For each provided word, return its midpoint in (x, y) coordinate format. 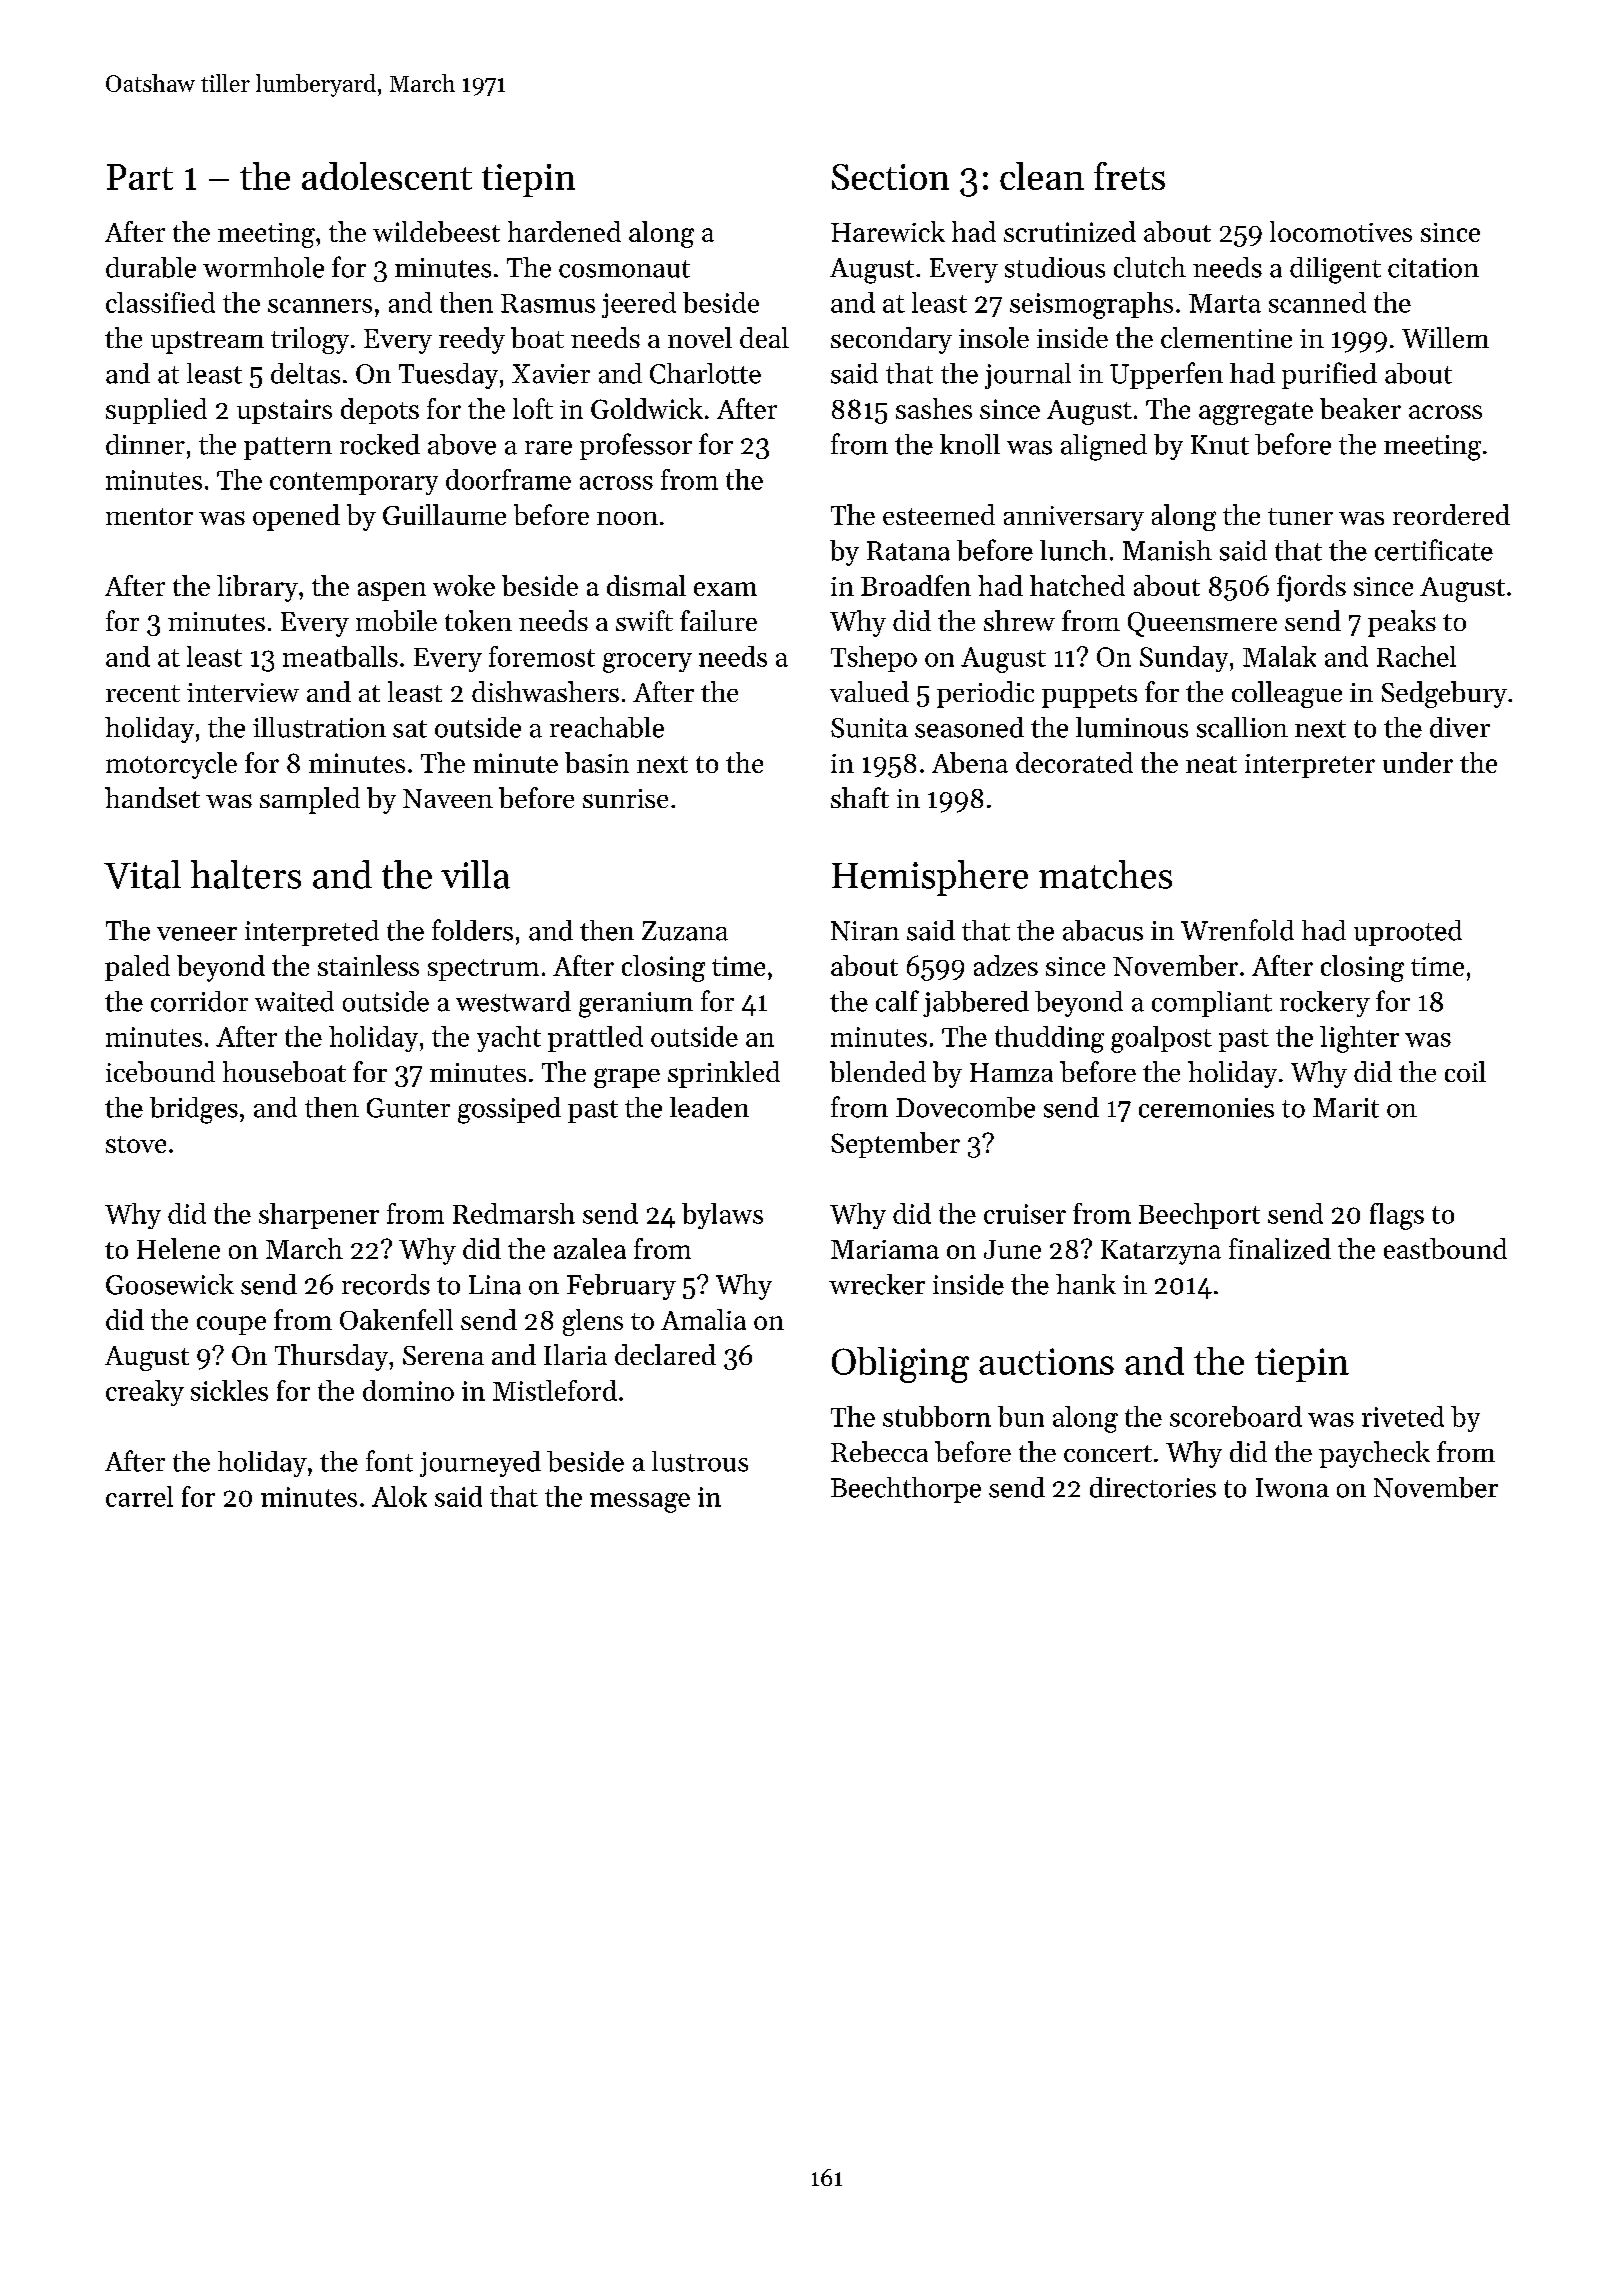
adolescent (387, 176)
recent (143, 693)
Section (890, 177)
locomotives (1341, 231)
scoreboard (1236, 1416)
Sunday (1184, 659)
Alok (399, 1496)
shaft (860, 797)
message (640, 1503)
